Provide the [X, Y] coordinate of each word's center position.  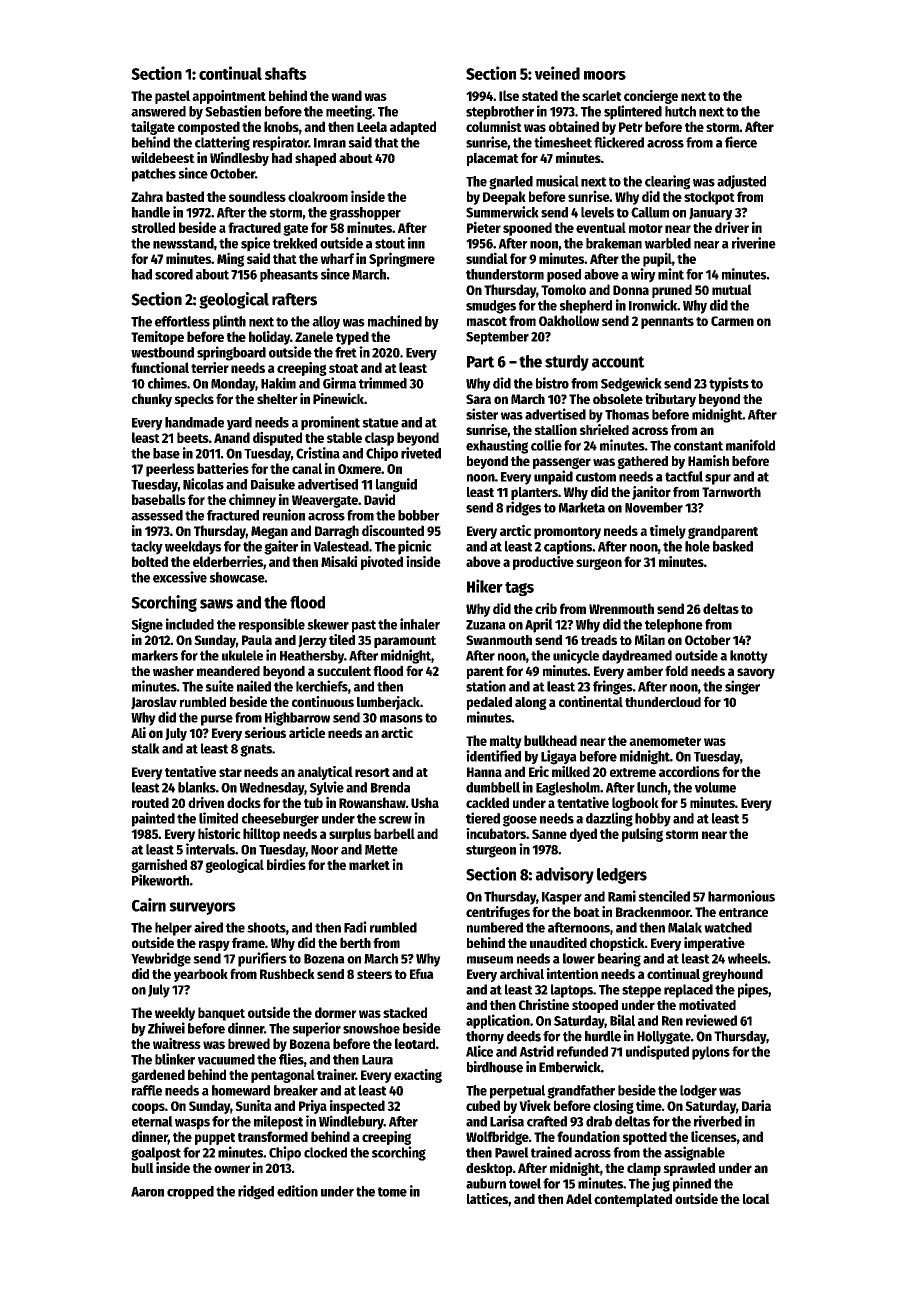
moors [605, 75]
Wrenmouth [621, 608]
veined [557, 73]
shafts [286, 73]
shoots [266, 927]
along [531, 703]
